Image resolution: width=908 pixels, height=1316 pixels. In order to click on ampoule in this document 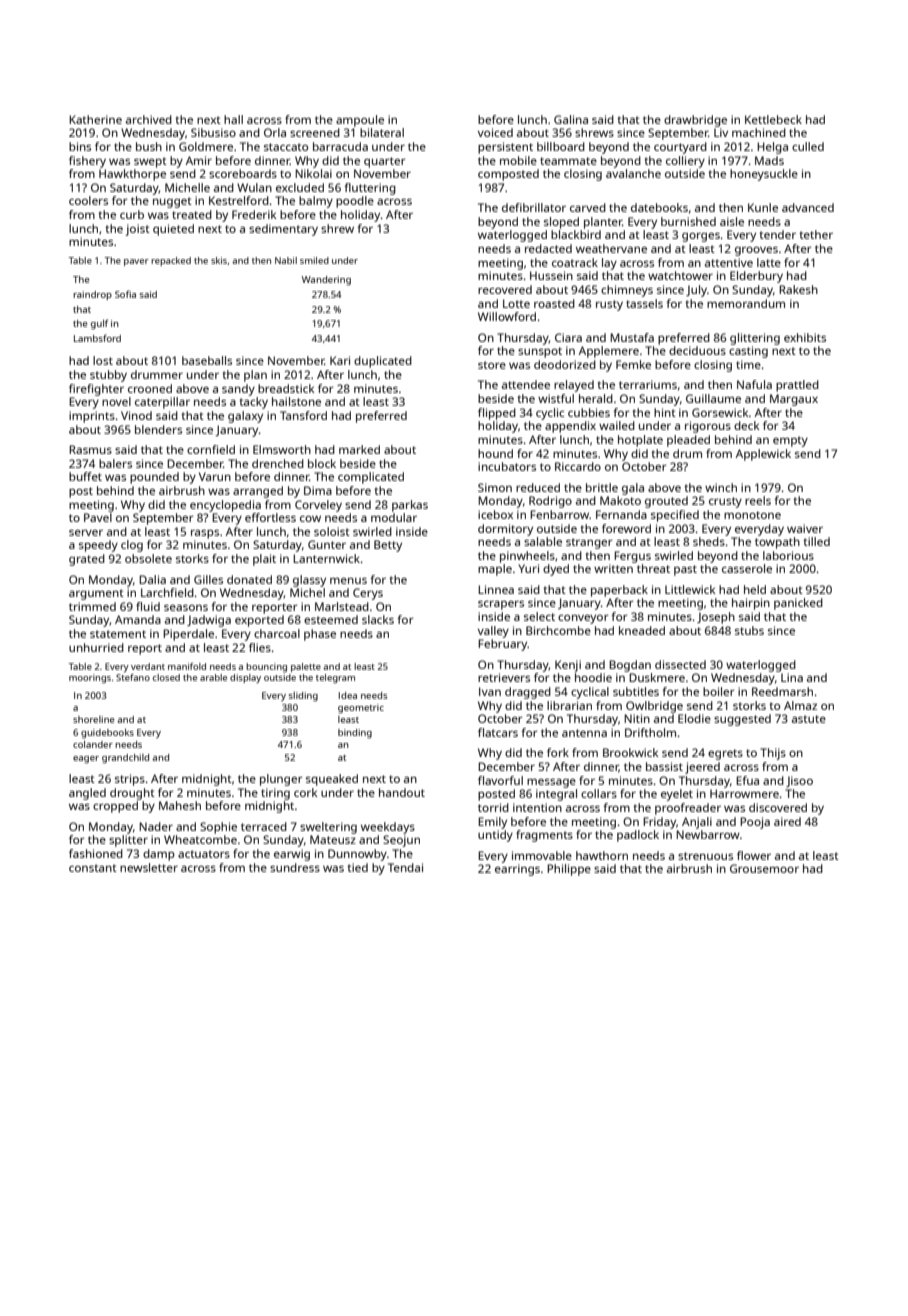, I will do `click(360, 121)`.
